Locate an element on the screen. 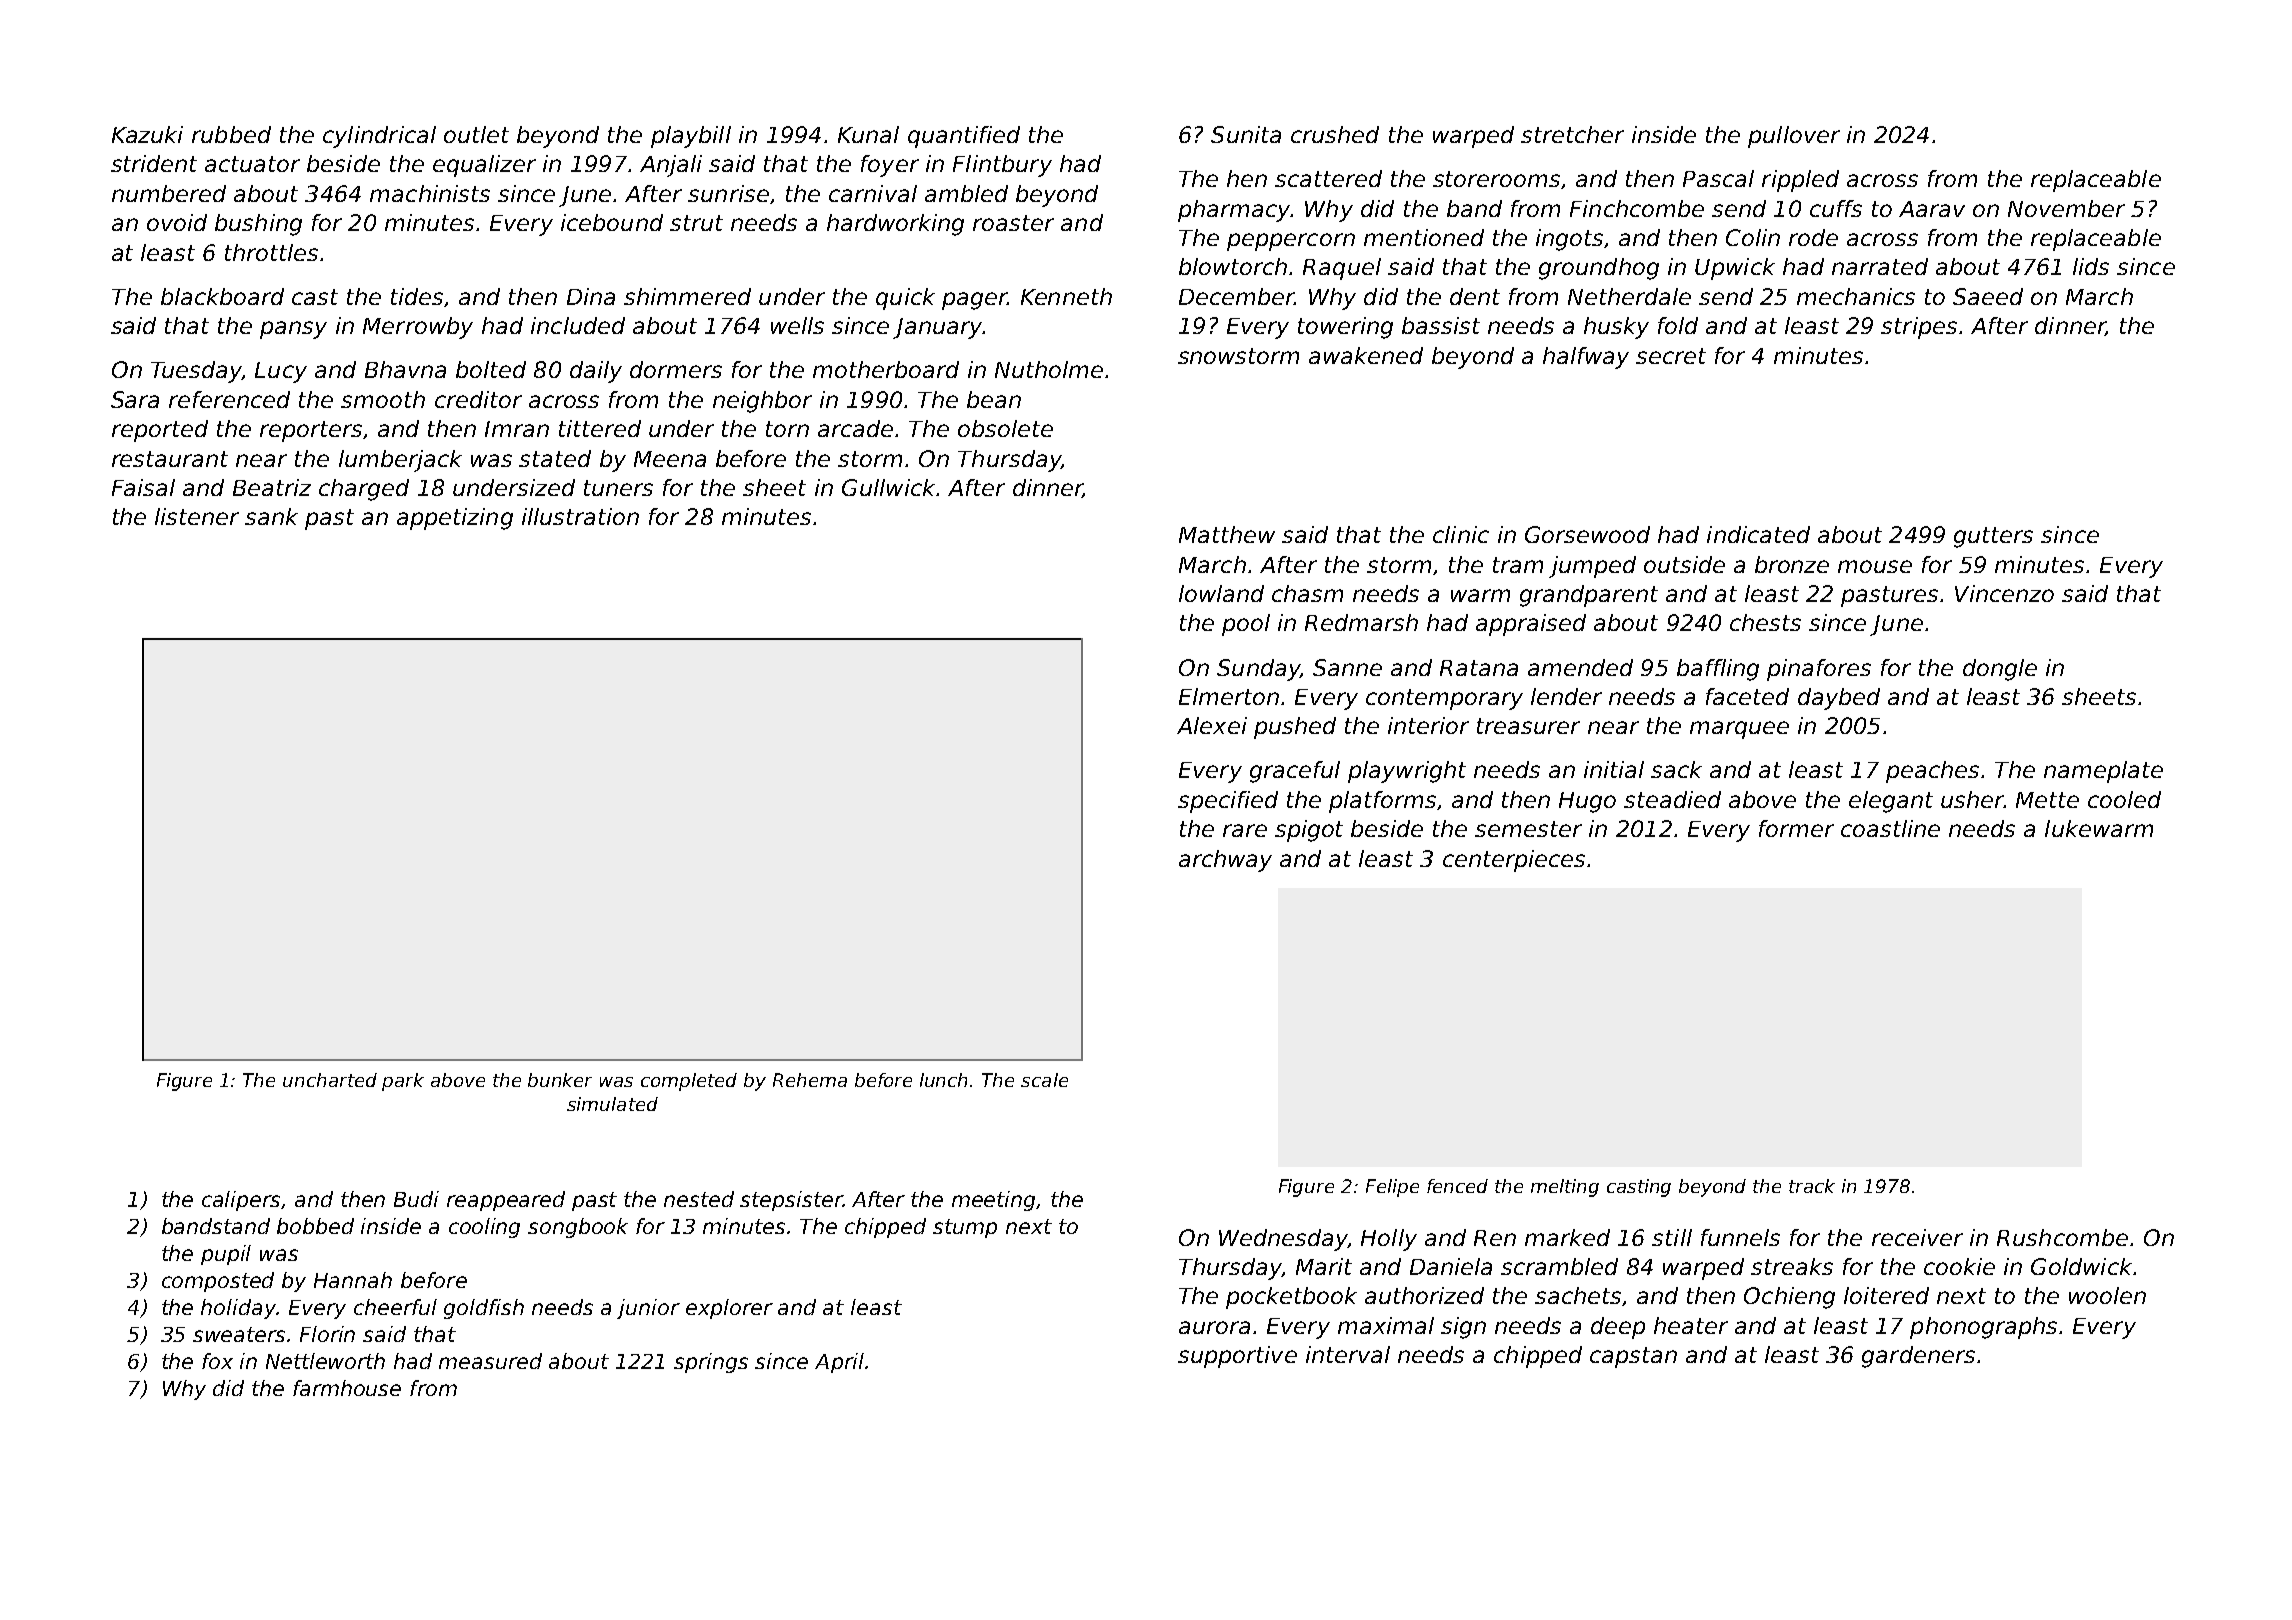 Image resolution: width=2292 pixels, height=1620 pixels. appetizing is located at coordinates (455, 519).
